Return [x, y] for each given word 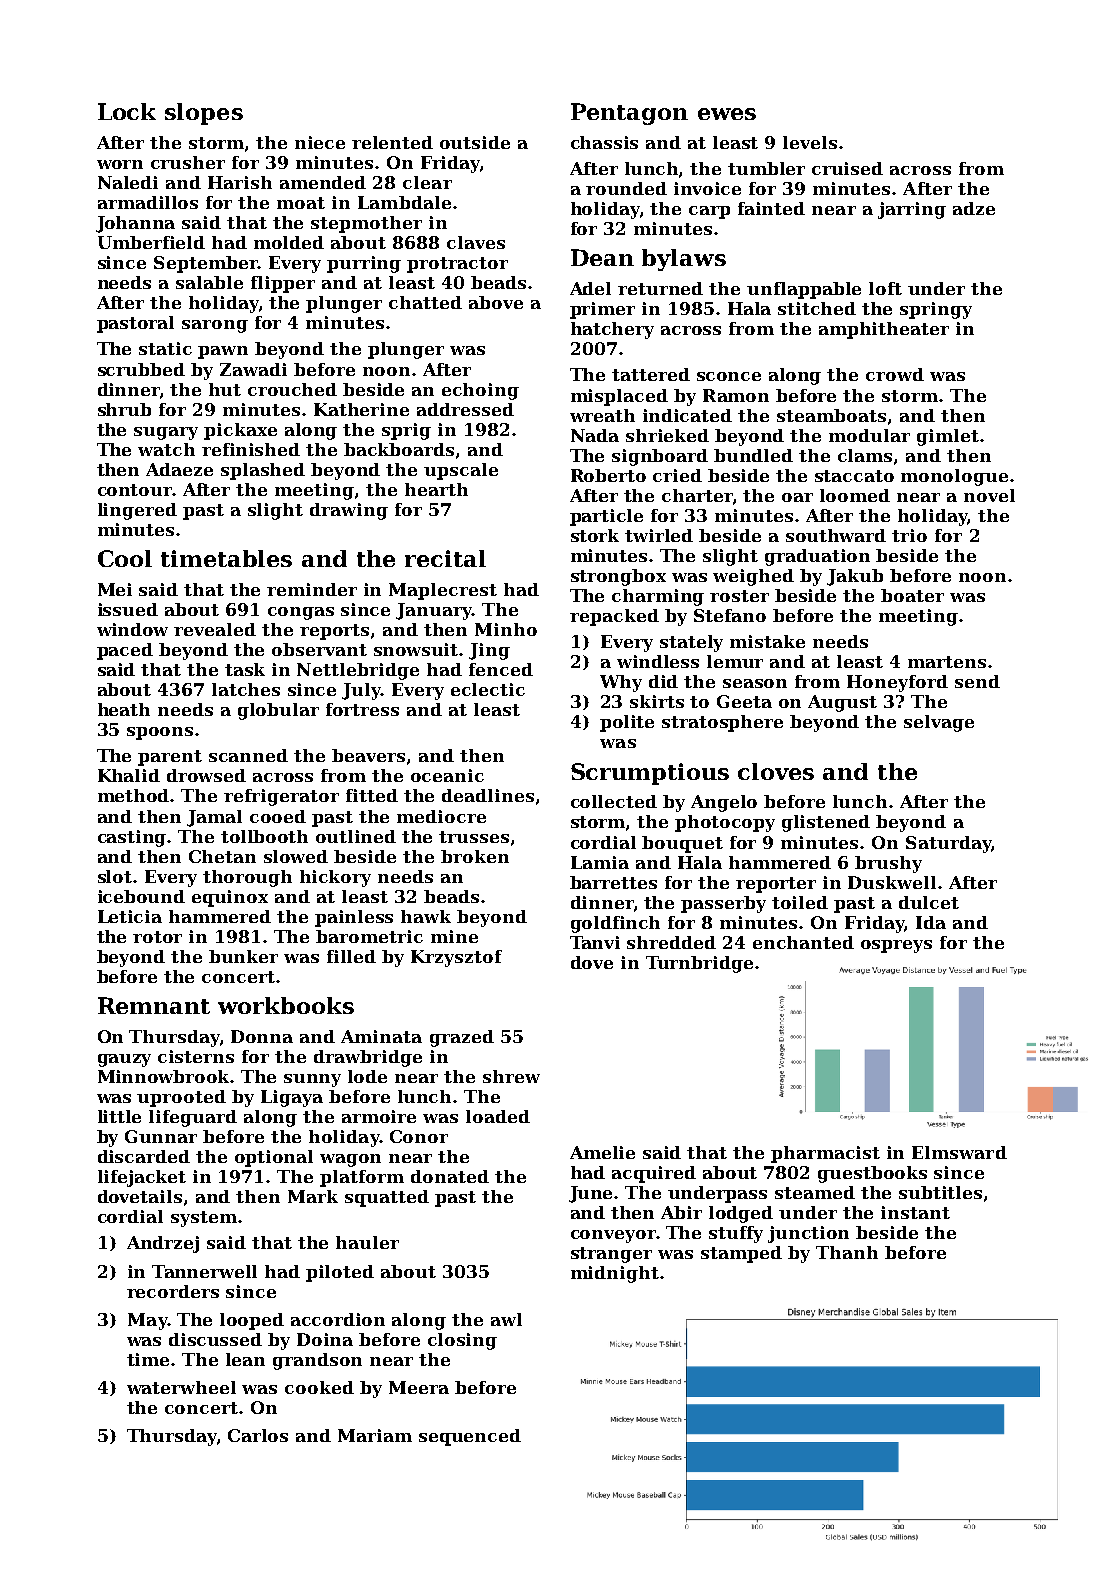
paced [125, 651]
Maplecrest [443, 591]
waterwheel [181, 1387]
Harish [240, 182]
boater [912, 595]
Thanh [847, 1252]
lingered [137, 511]
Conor [419, 1136]
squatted [387, 1198]
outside [475, 142]
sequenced [470, 1437]
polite [627, 723]
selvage [939, 723]
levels [810, 142]
